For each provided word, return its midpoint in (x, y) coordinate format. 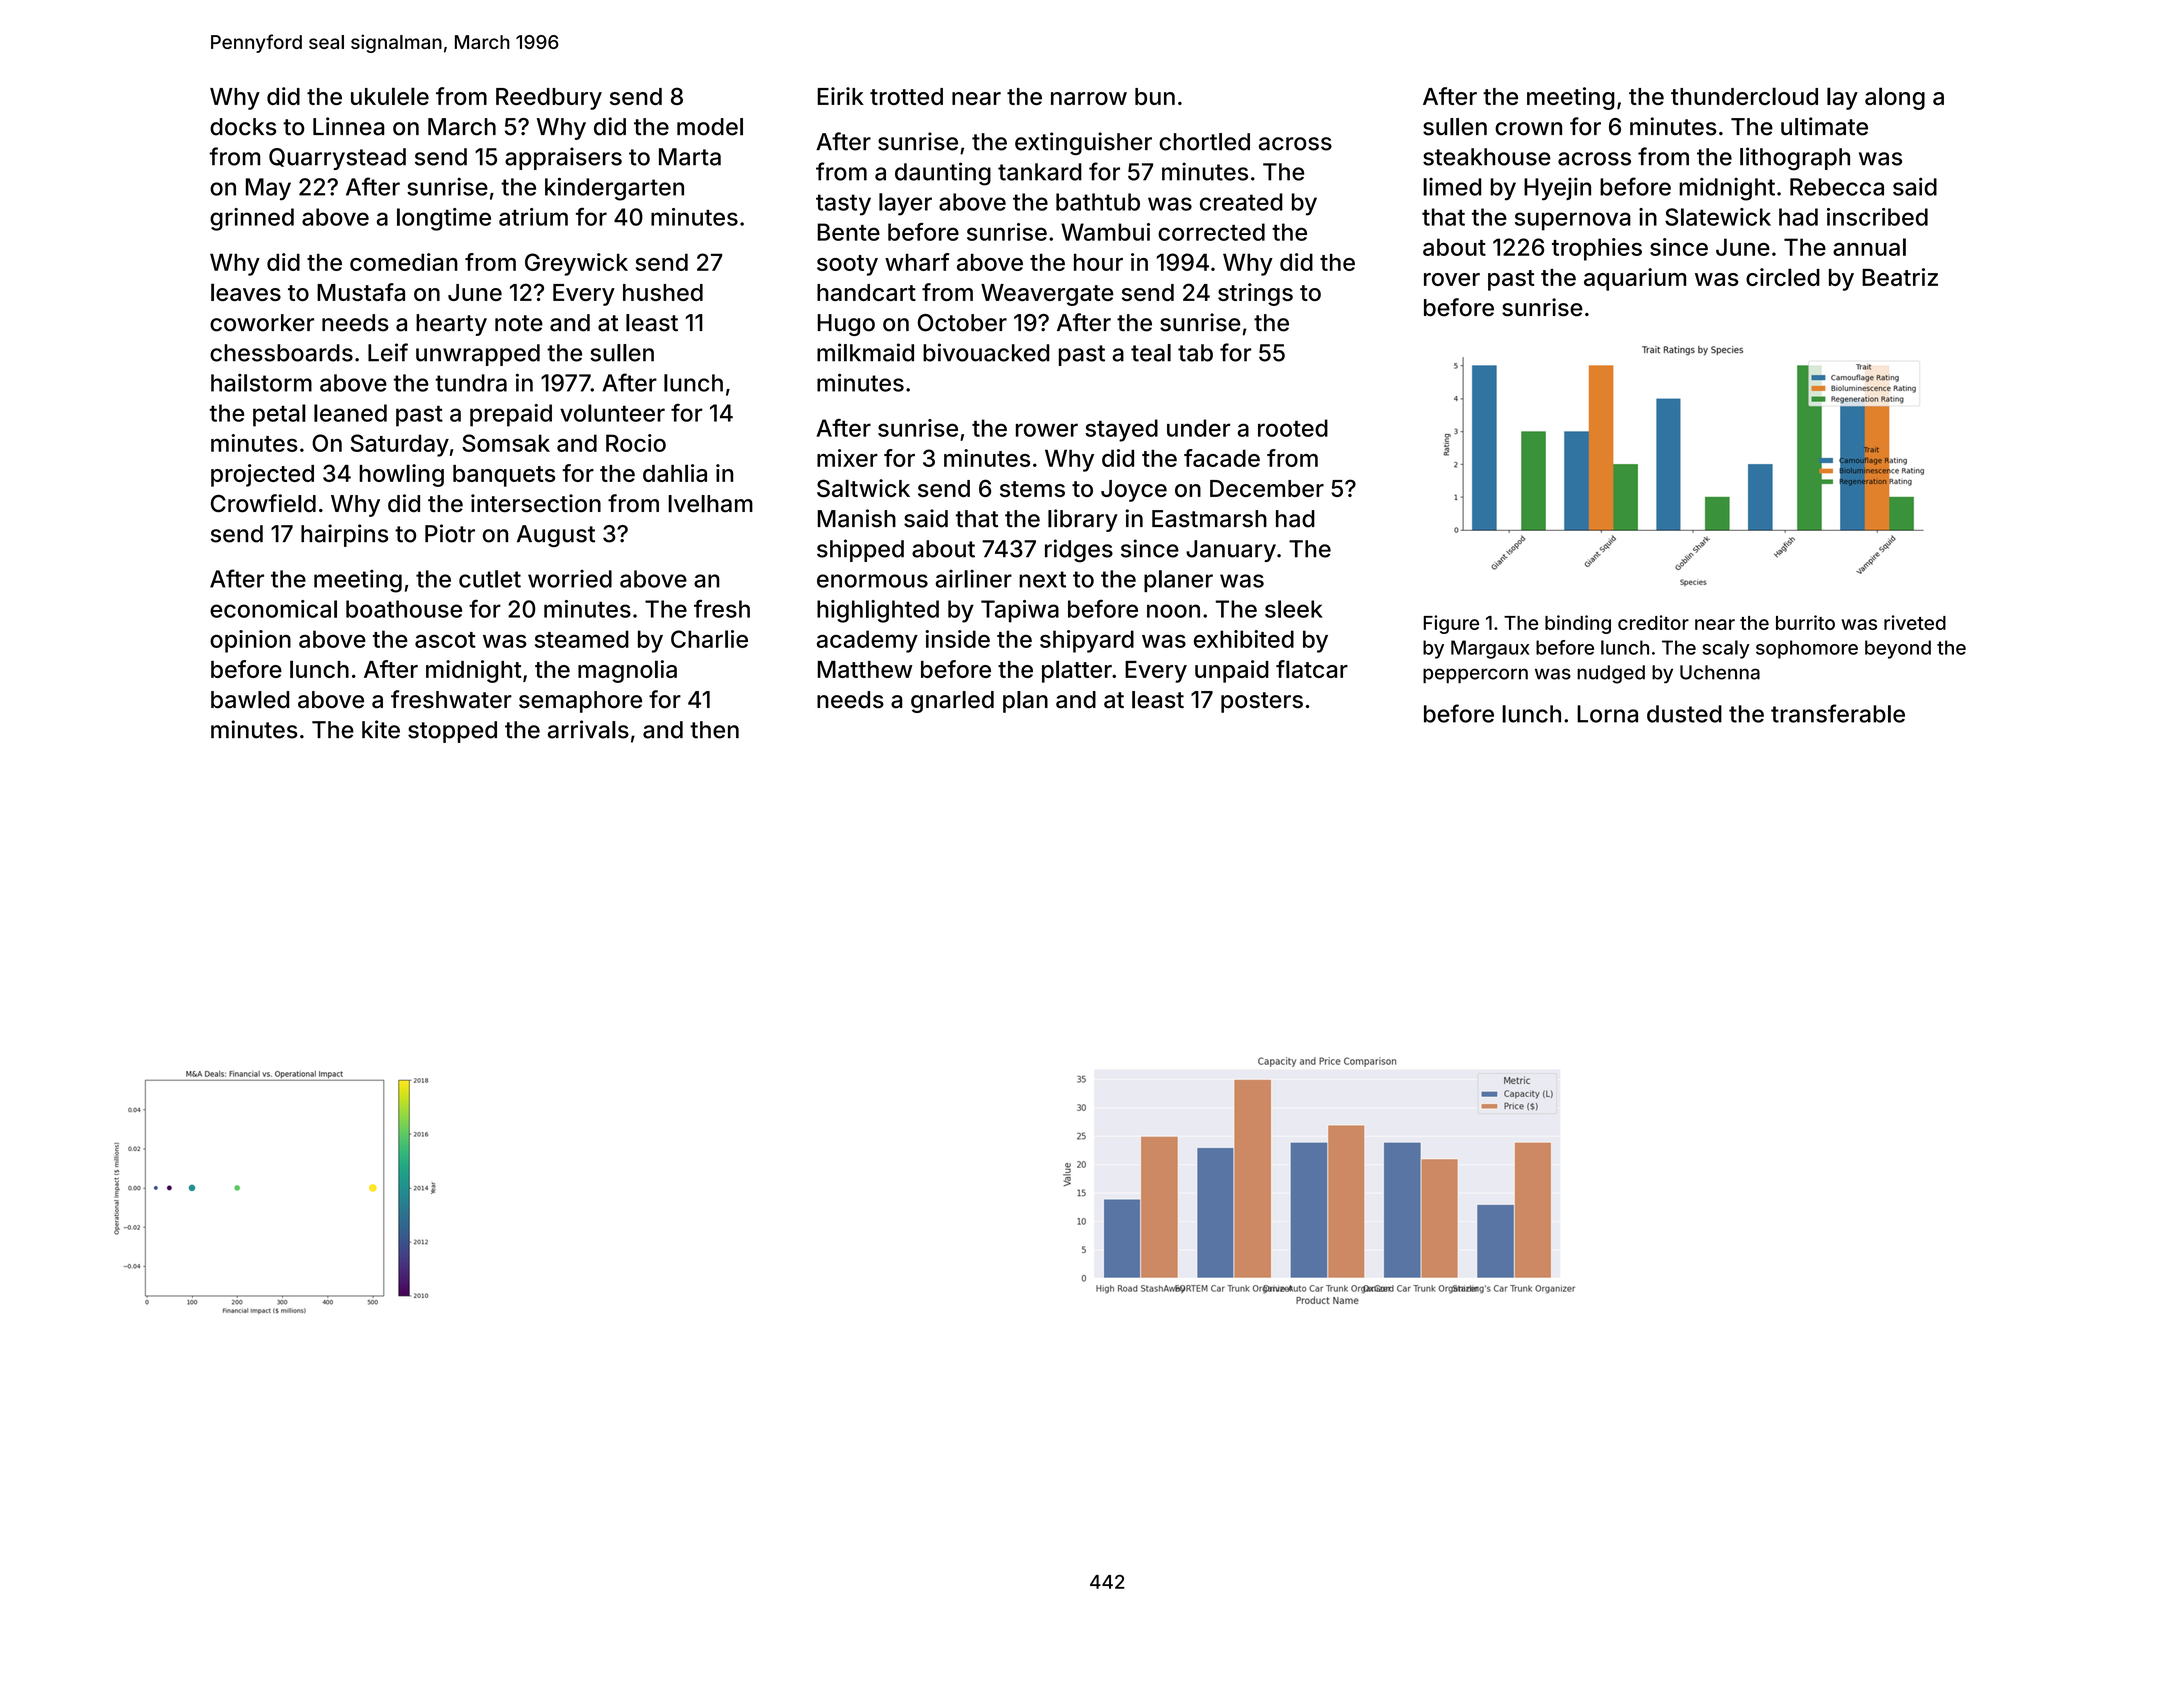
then (714, 730)
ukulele (390, 96)
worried (570, 579)
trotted (906, 96)
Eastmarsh (1209, 519)
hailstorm (261, 382)
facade (1222, 458)
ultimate (1824, 126)
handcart (866, 292)
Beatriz (1900, 277)
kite (381, 729)
